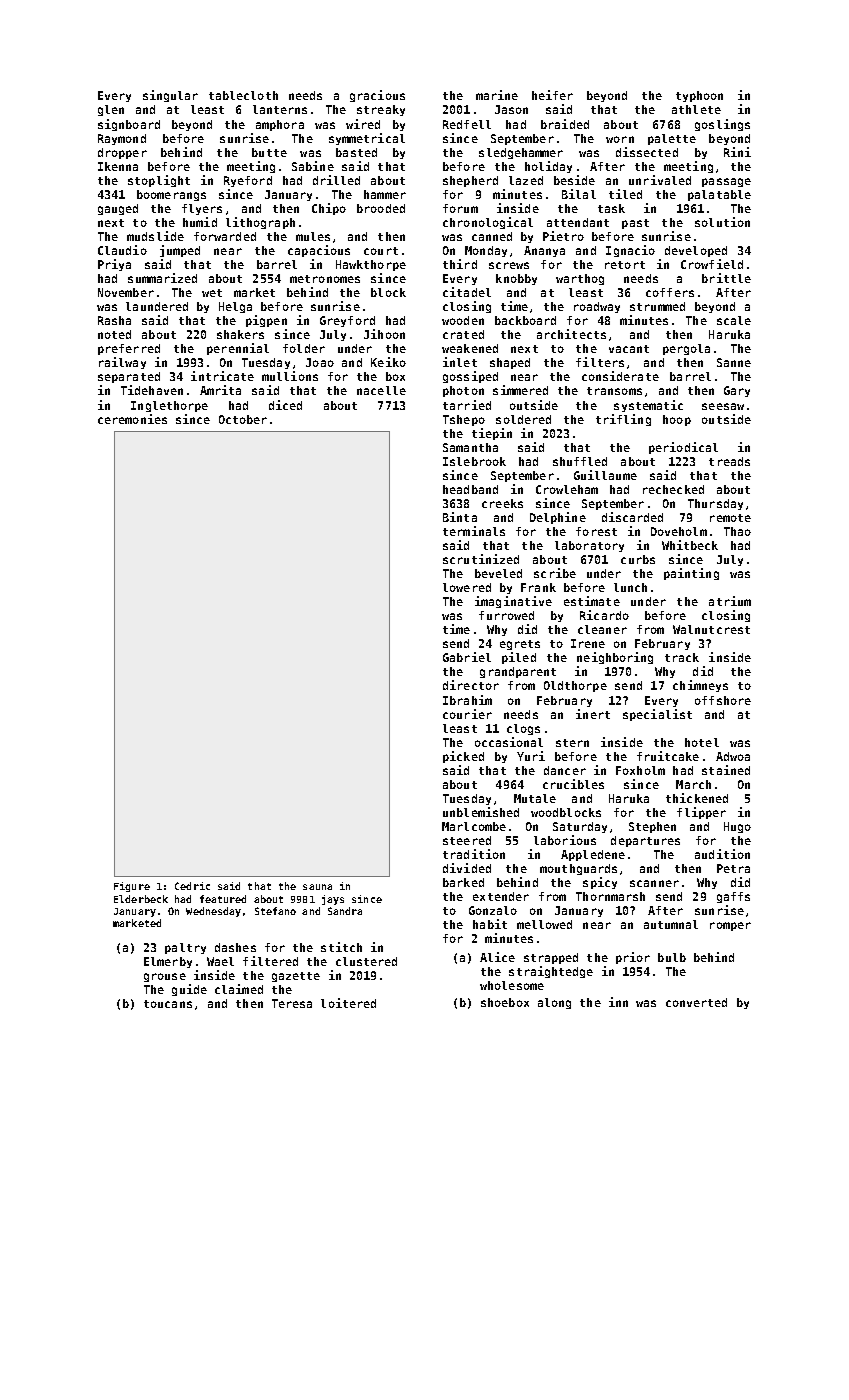  What do you see at coordinates (463, 320) in the screenshot?
I see `wooden` at bounding box center [463, 320].
